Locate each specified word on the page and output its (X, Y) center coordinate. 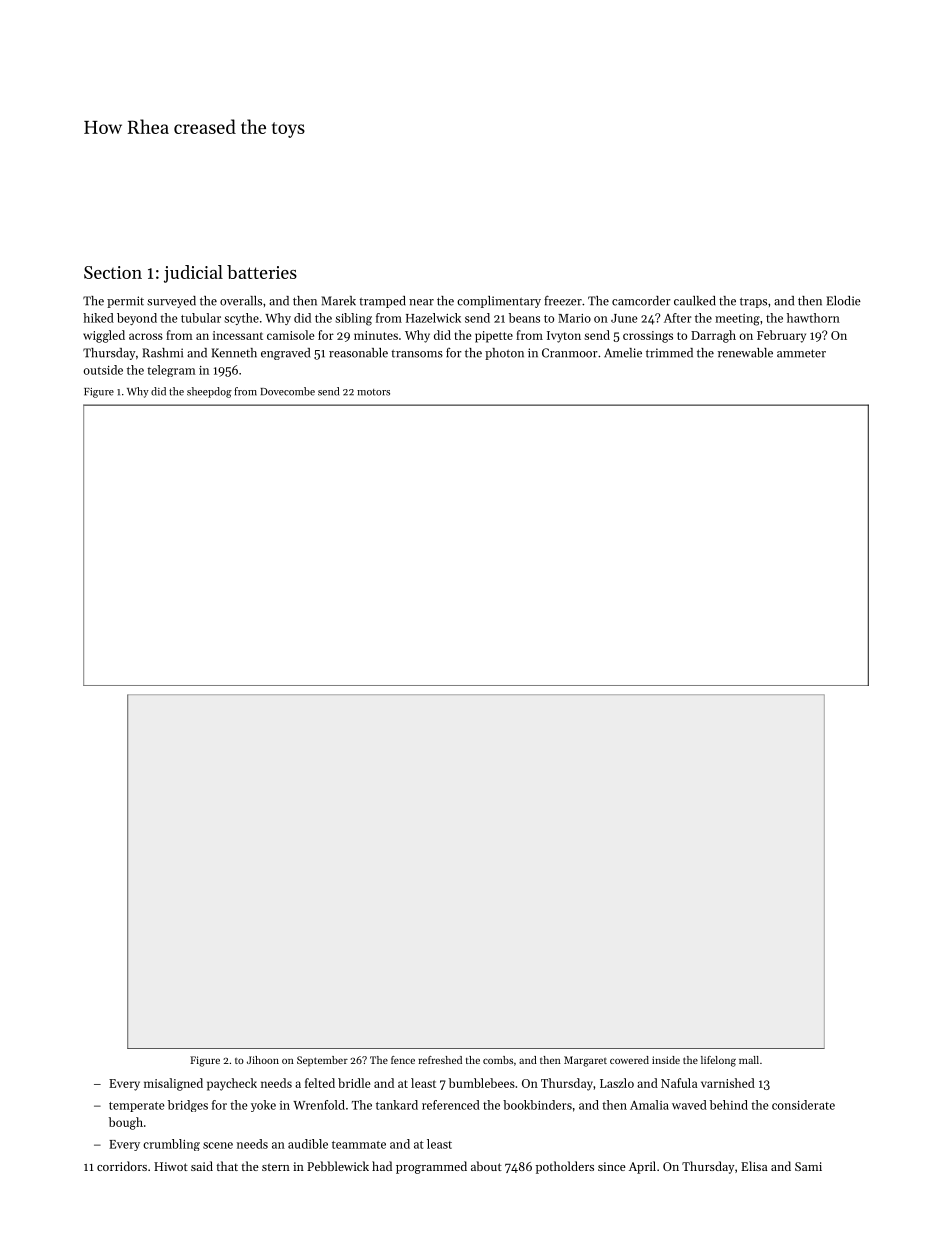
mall (749, 1060)
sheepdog (209, 392)
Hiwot (171, 1166)
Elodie (844, 301)
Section (113, 272)
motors (373, 392)
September (322, 1061)
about (486, 1166)
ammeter (801, 353)
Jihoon (263, 1060)
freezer (563, 300)
